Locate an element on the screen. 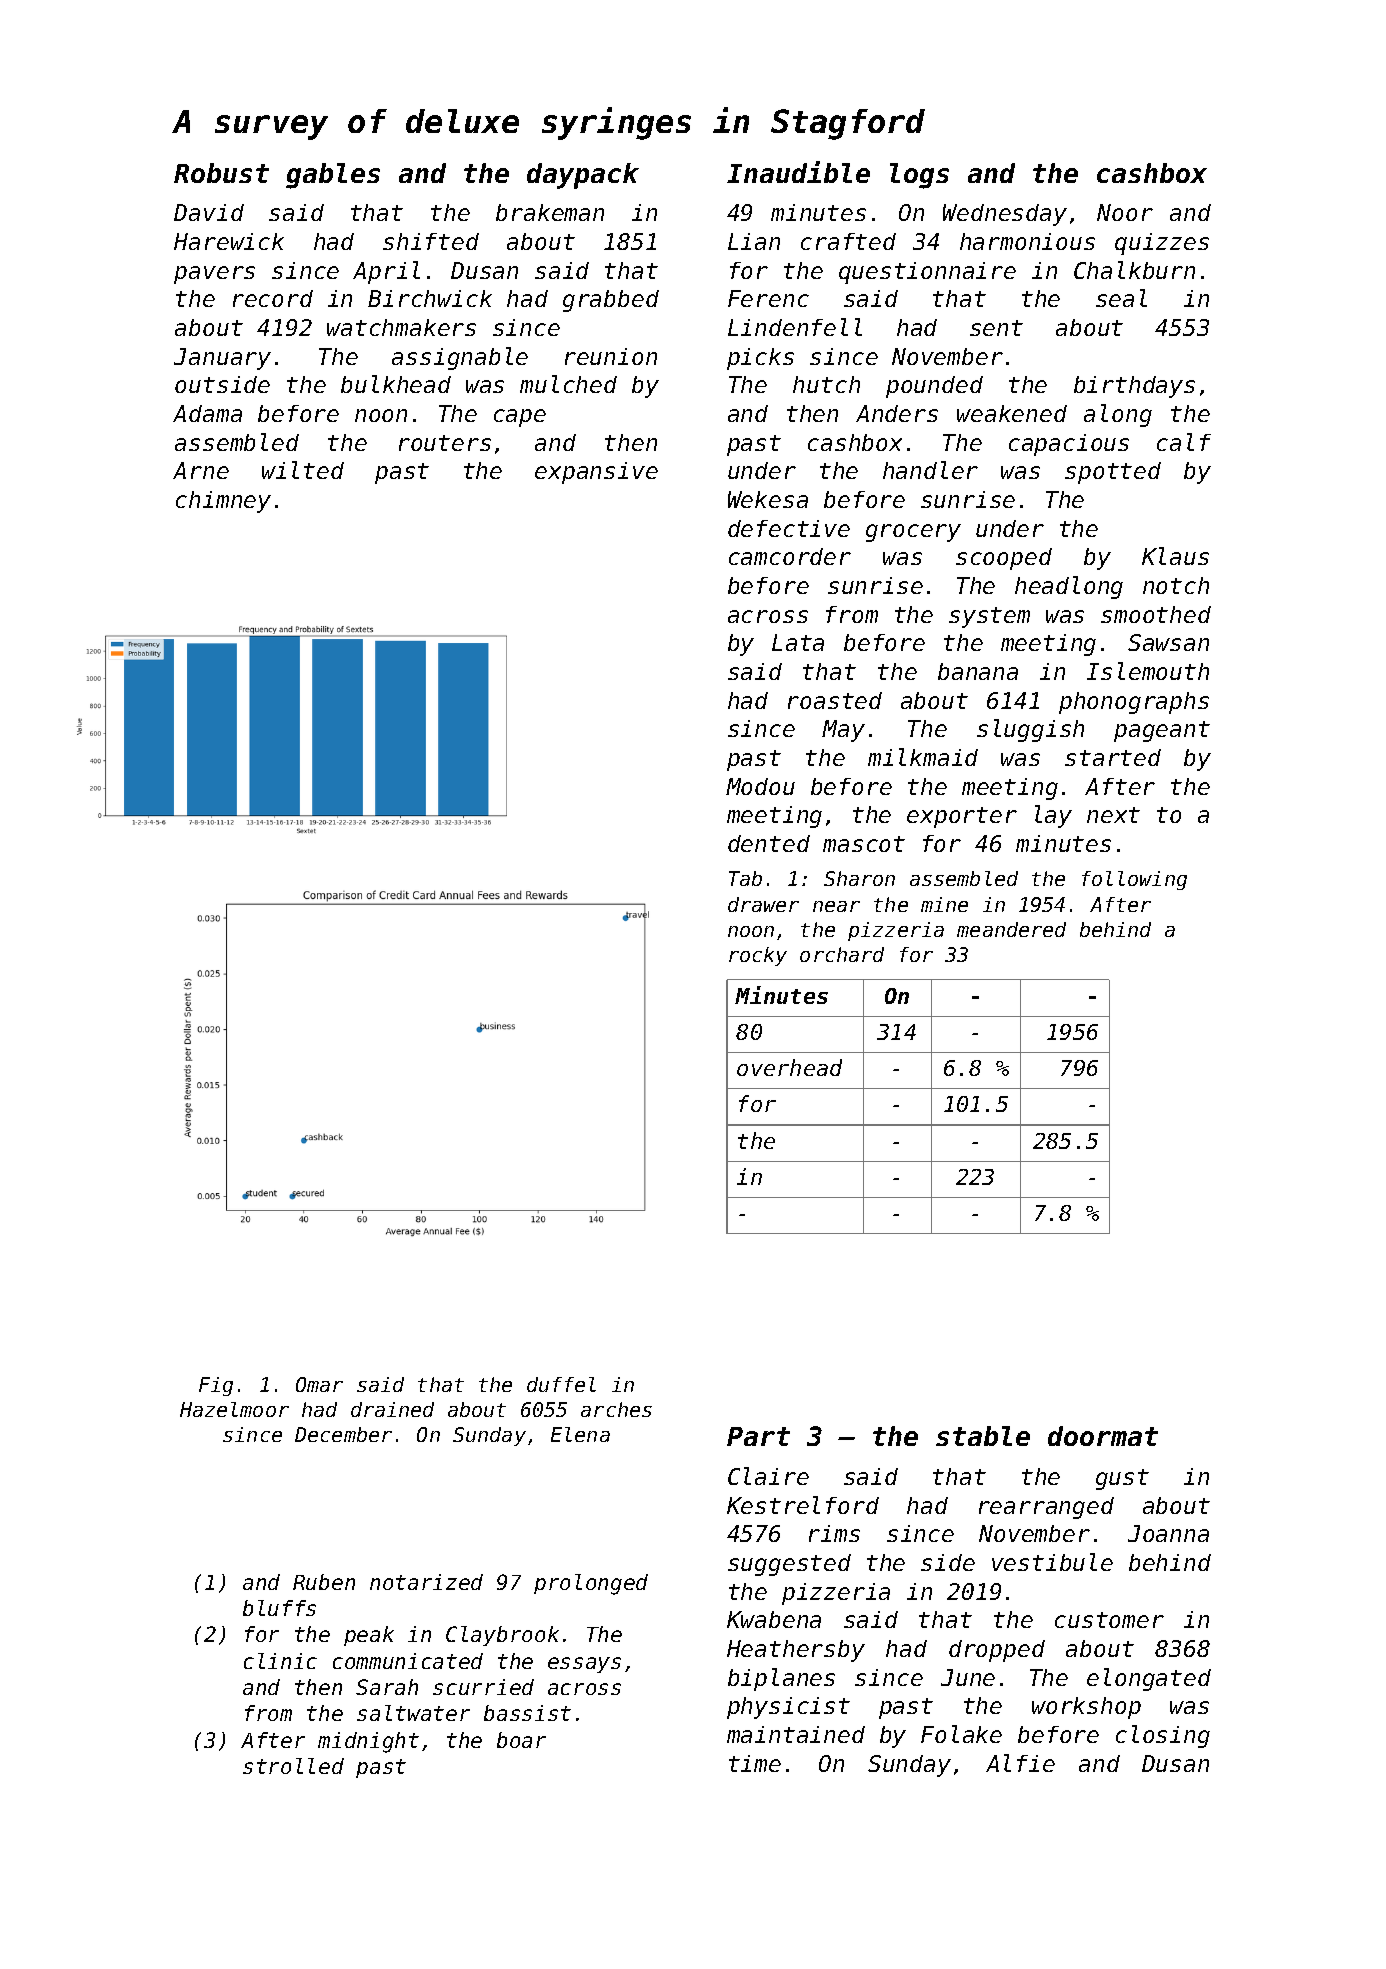 This screenshot has height=1969, width=1386. Robust is located at coordinates (221, 173).
